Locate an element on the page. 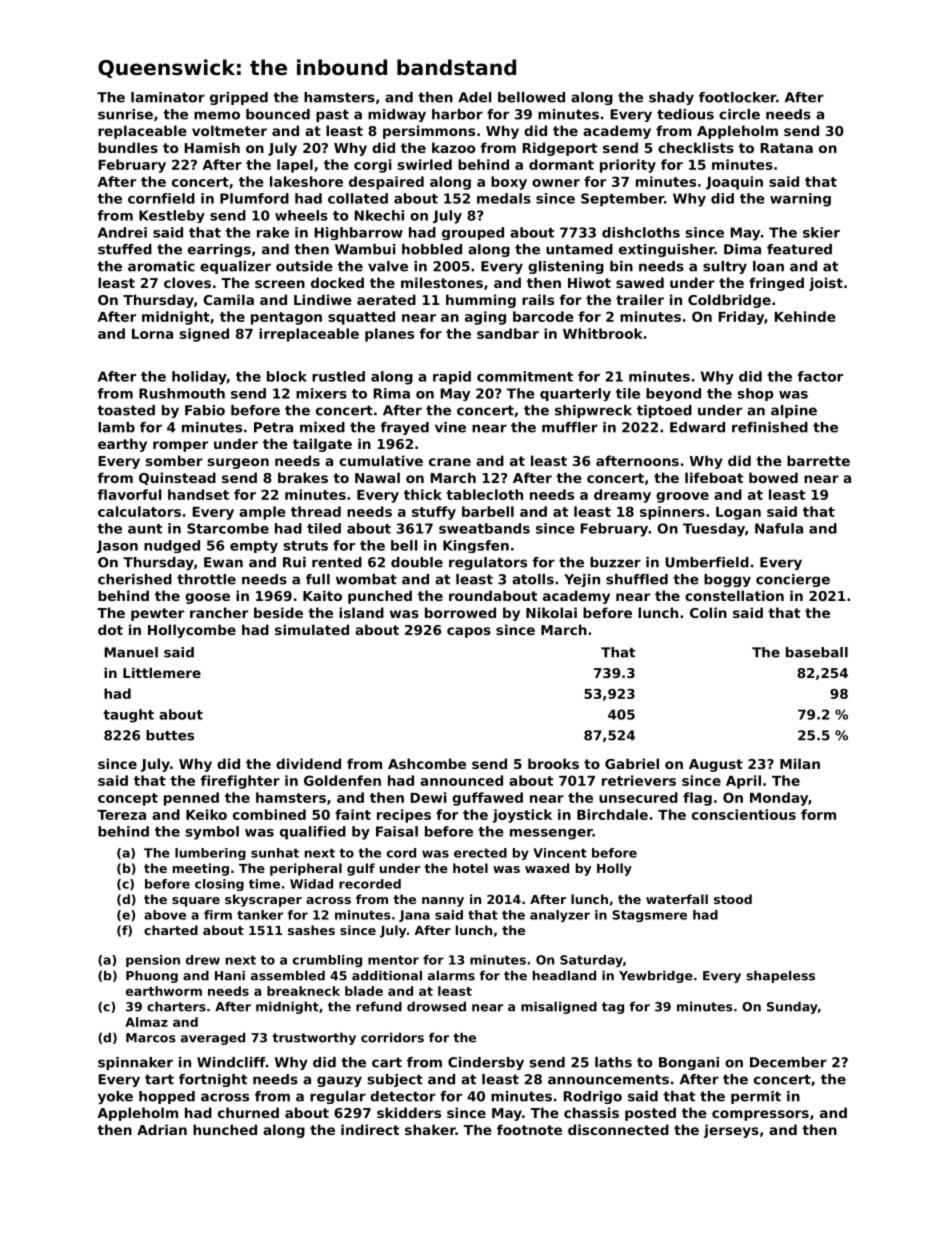 This image has width=952, height=1233. Stagsmere is located at coordinates (649, 916).
